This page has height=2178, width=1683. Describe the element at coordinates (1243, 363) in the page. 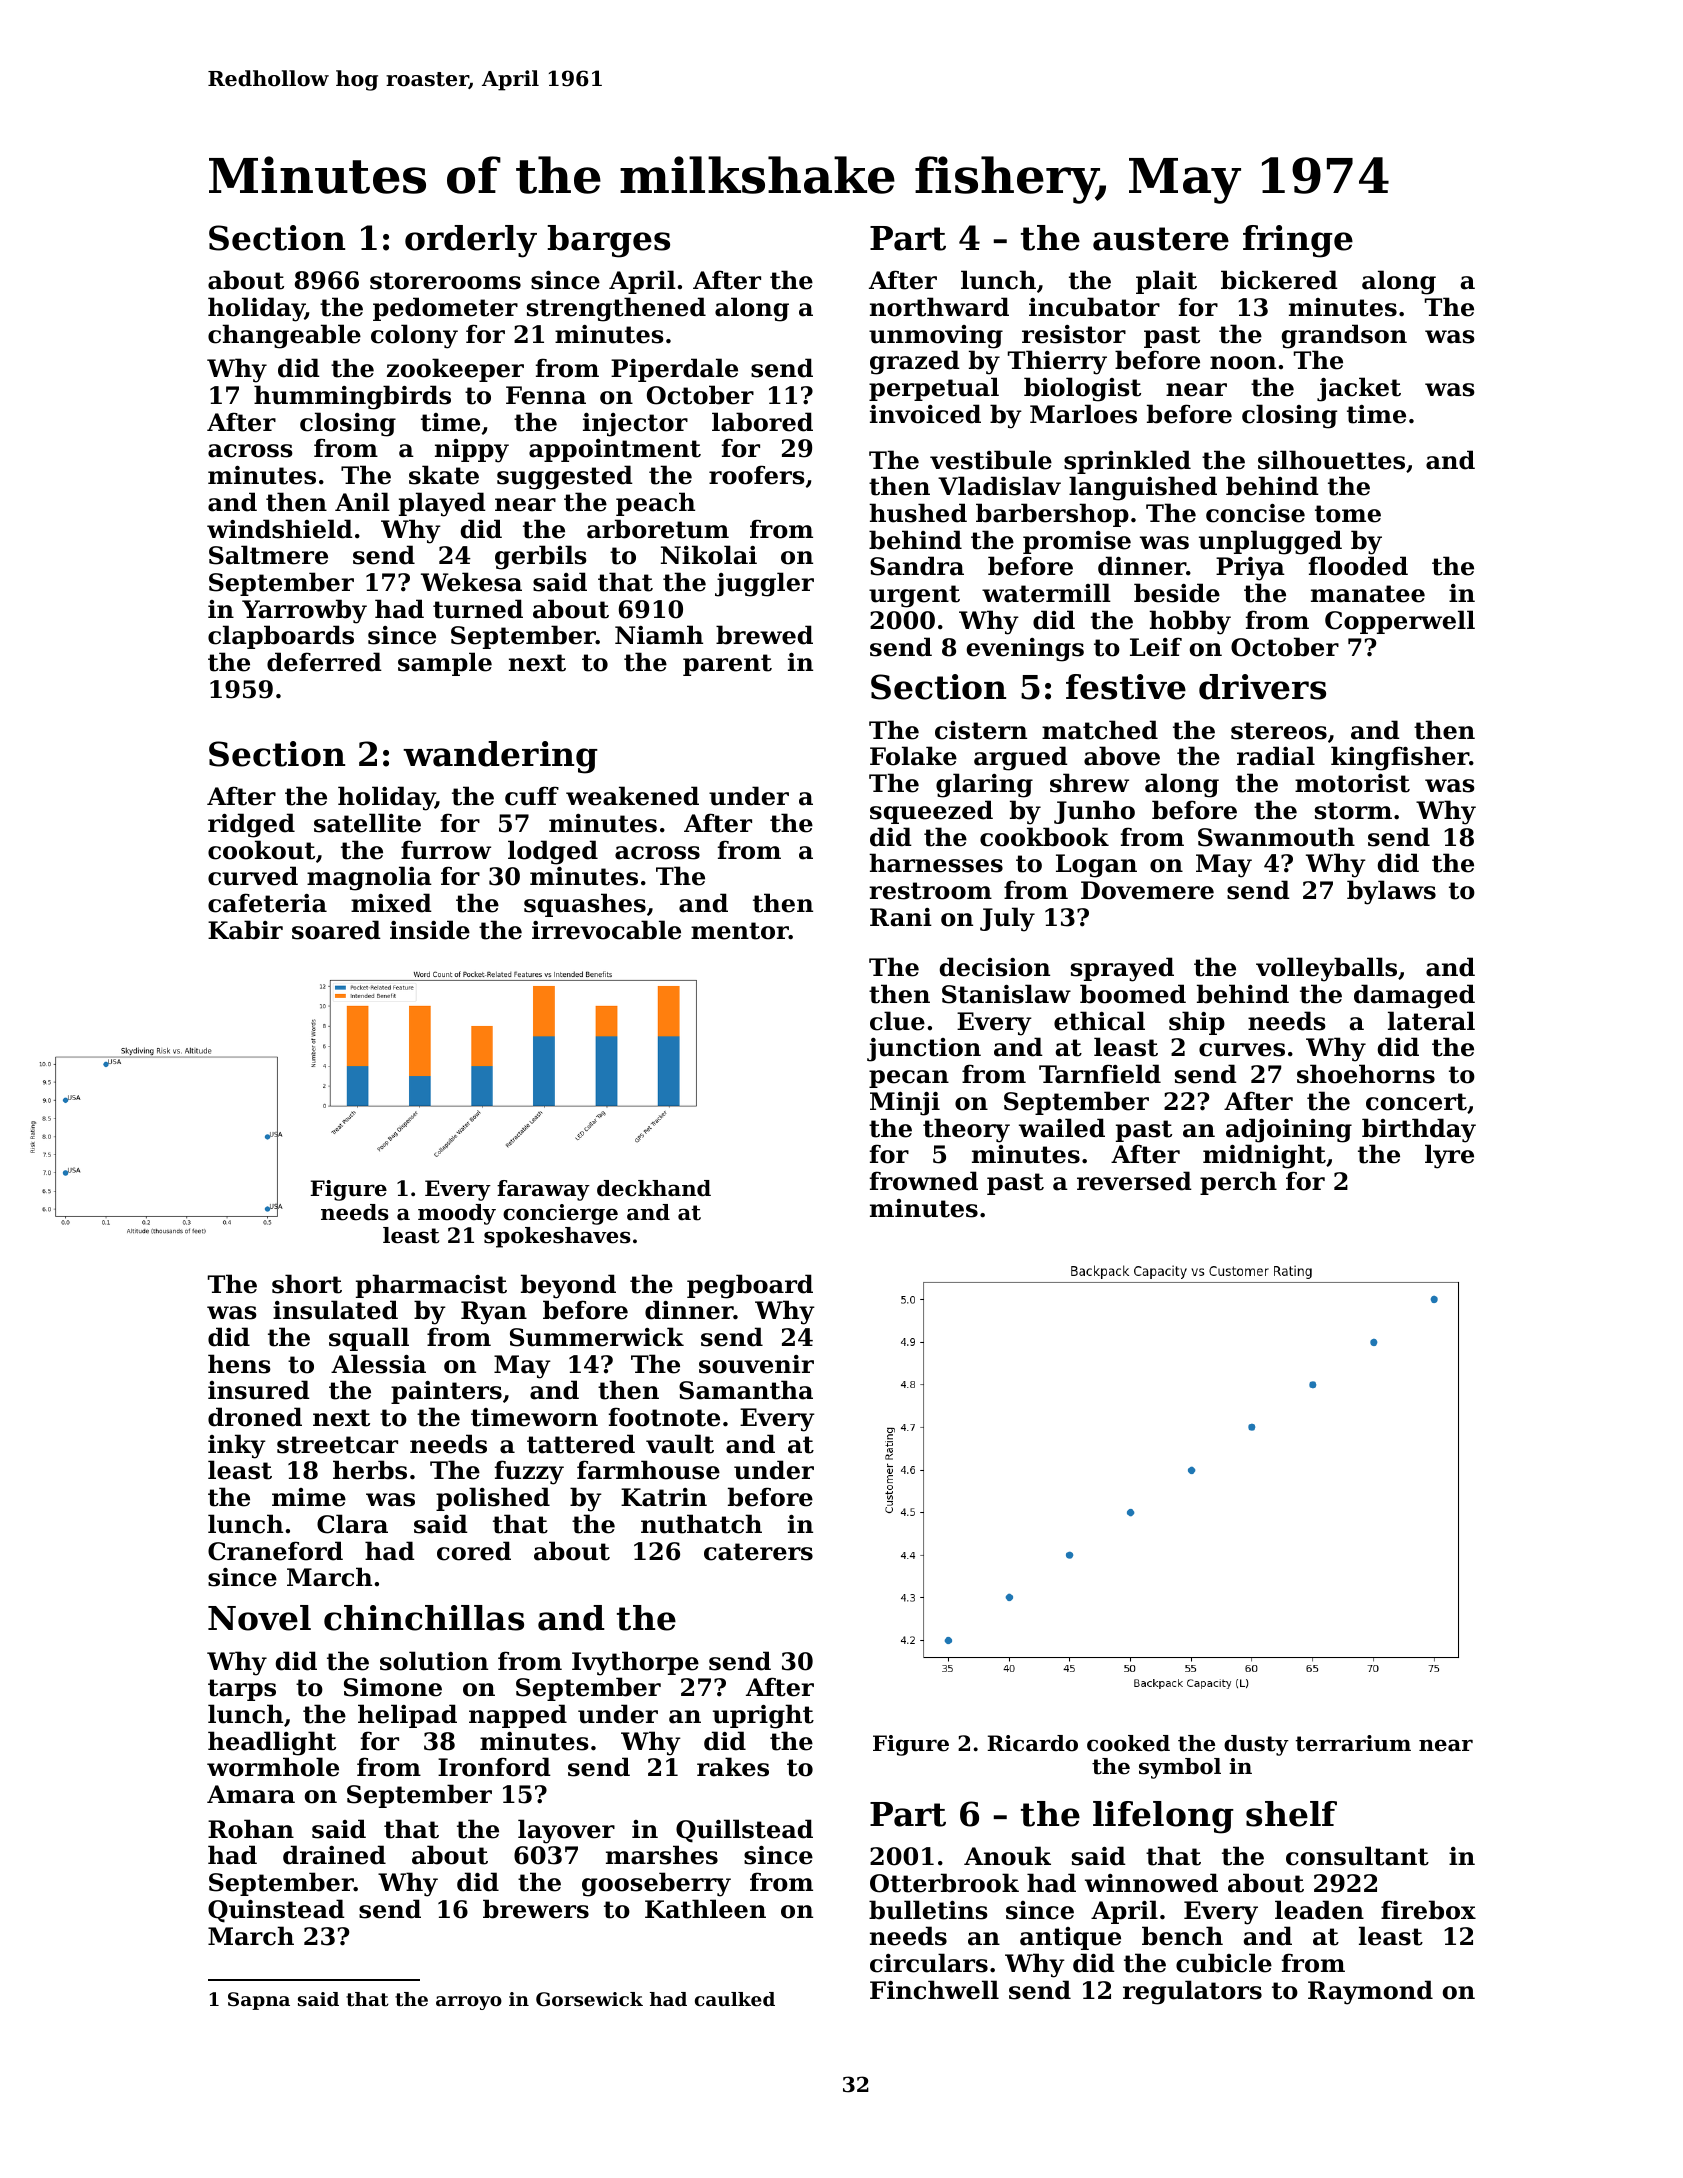

I see `noon` at that location.
